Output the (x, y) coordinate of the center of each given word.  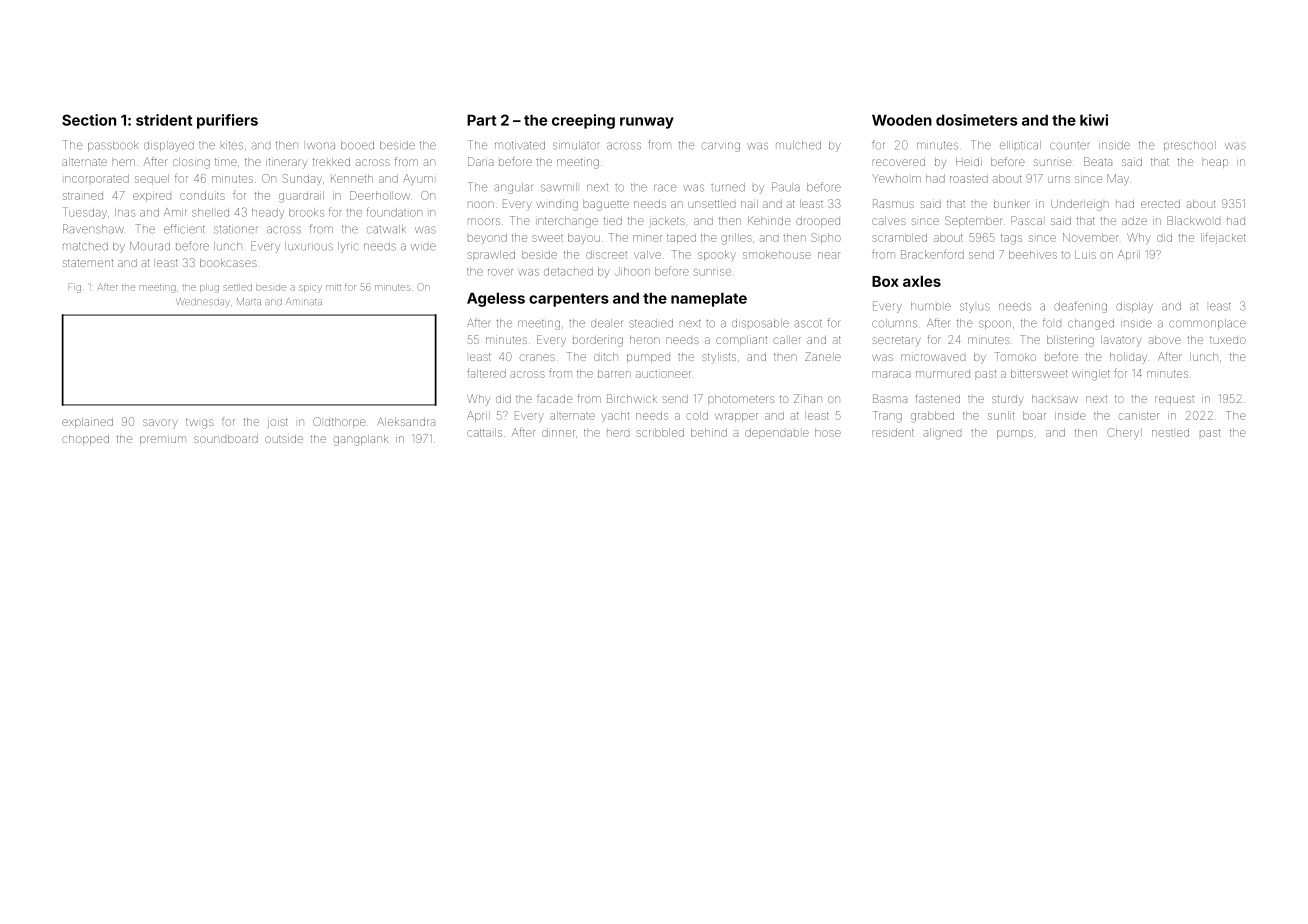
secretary (897, 341)
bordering (598, 341)
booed (357, 145)
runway (647, 123)
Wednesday (203, 302)
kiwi (1094, 120)
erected (1160, 204)
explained (87, 423)
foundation (394, 212)
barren (614, 374)
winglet (1091, 375)
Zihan (808, 398)
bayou (584, 238)
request (1174, 400)
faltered (486, 373)
